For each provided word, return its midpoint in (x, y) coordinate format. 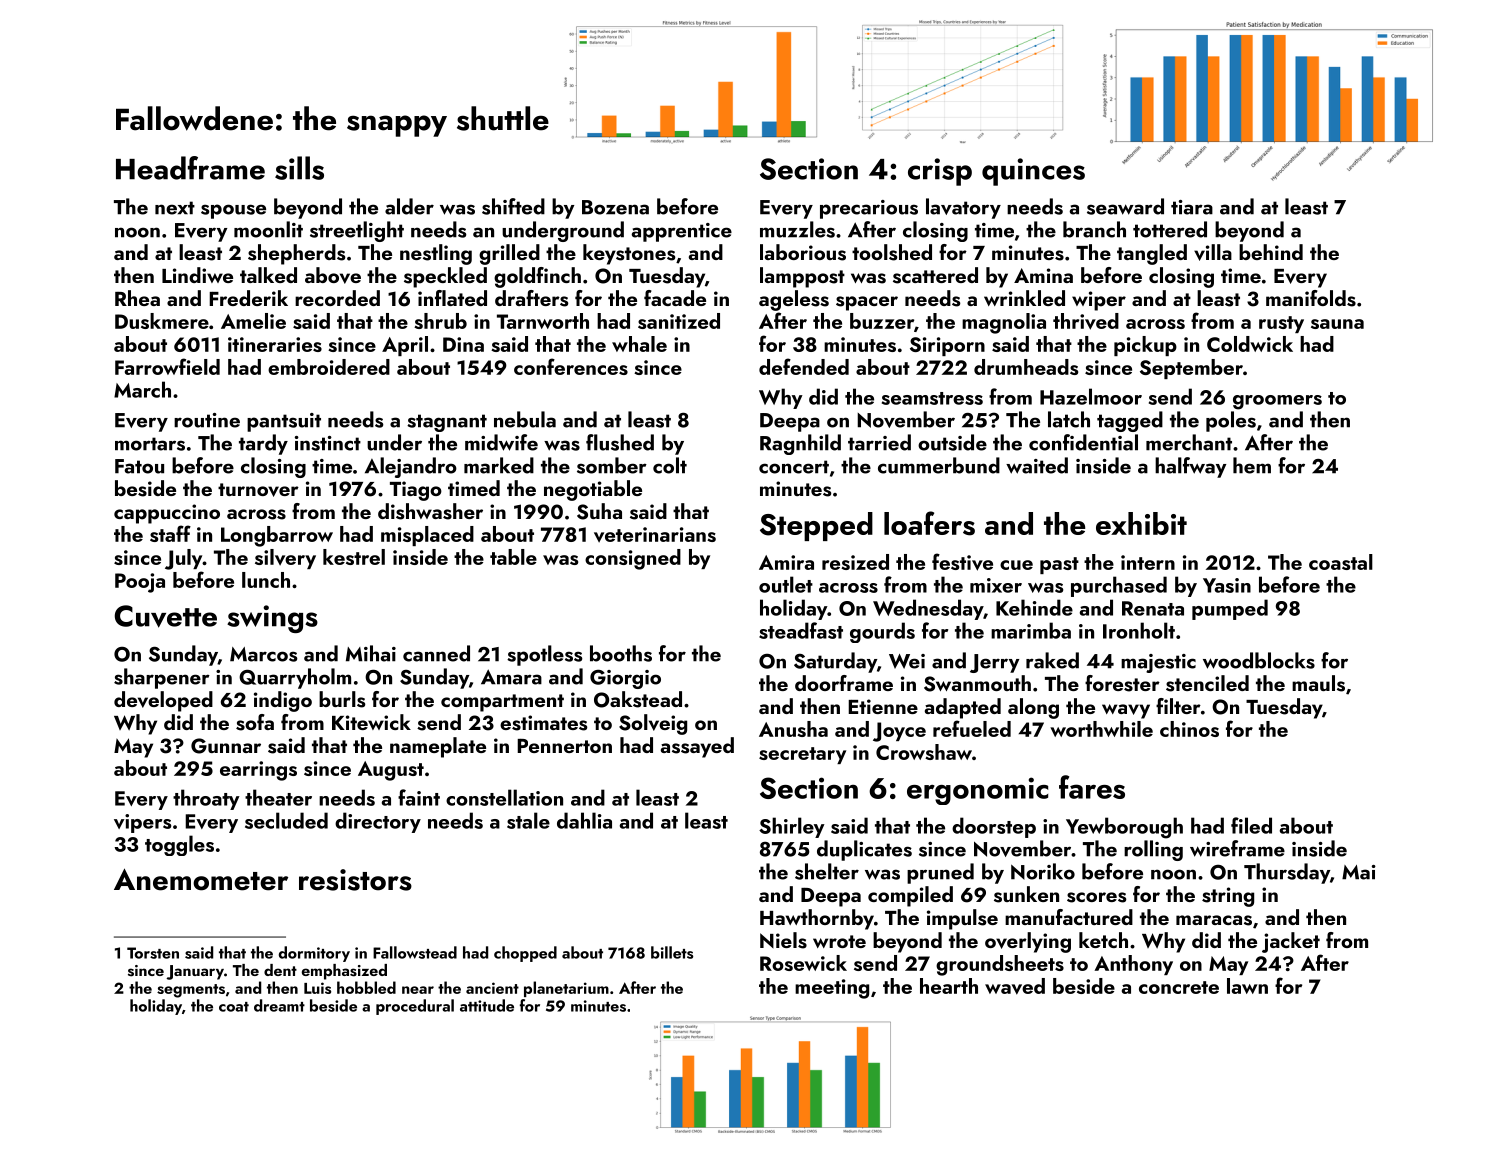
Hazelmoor (1091, 396)
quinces (1033, 172)
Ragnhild (800, 444)
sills (299, 168)
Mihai (371, 653)
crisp (940, 172)
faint (419, 797)
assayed (697, 747)
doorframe (844, 683)
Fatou (139, 466)
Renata (1153, 608)
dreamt (279, 1005)
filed (1251, 825)
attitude (487, 1005)
